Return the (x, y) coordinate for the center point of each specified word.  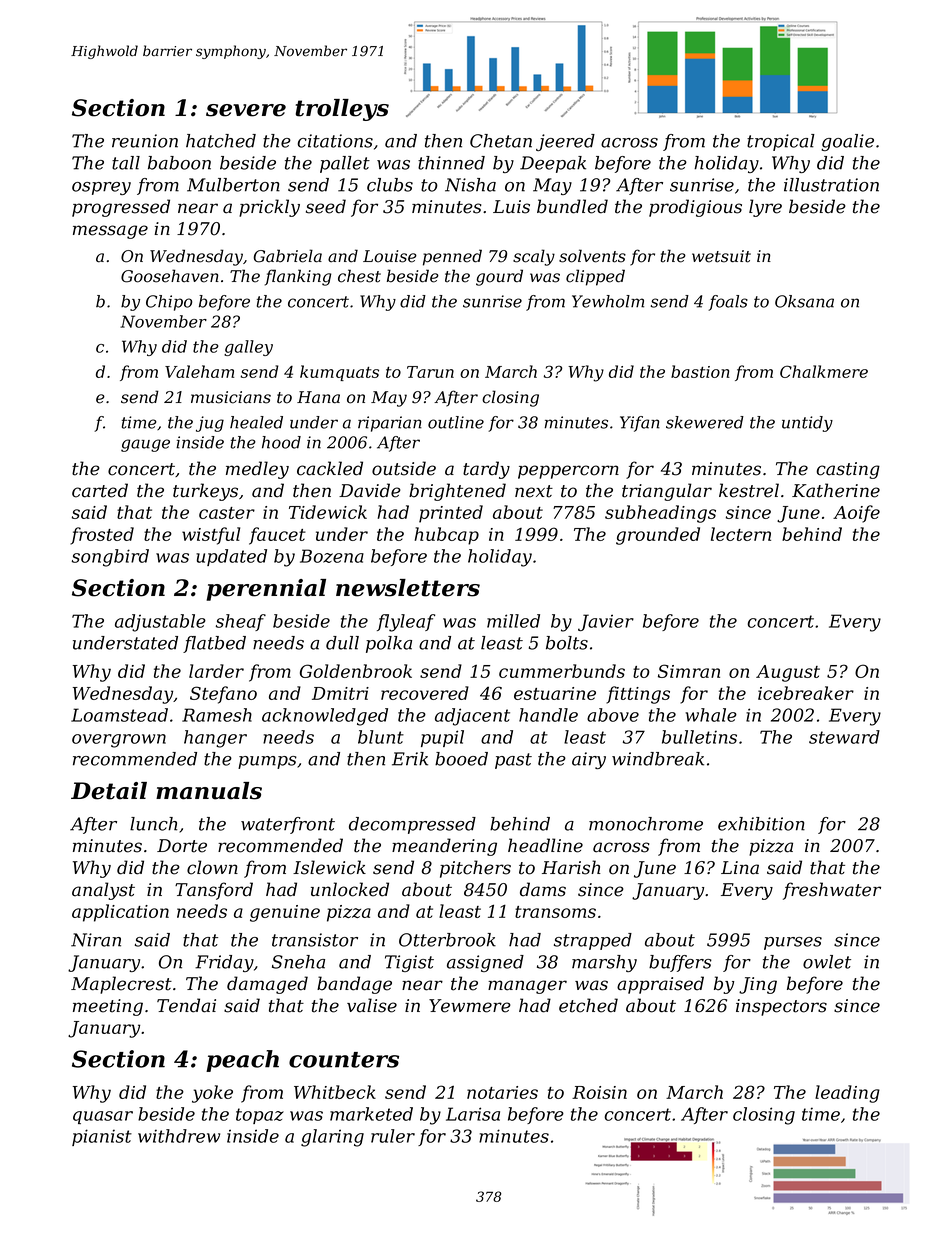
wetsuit (721, 256)
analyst (103, 891)
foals (728, 303)
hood (281, 442)
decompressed (412, 825)
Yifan (640, 424)
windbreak (658, 759)
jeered (565, 142)
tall (126, 163)
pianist (102, 1137)
